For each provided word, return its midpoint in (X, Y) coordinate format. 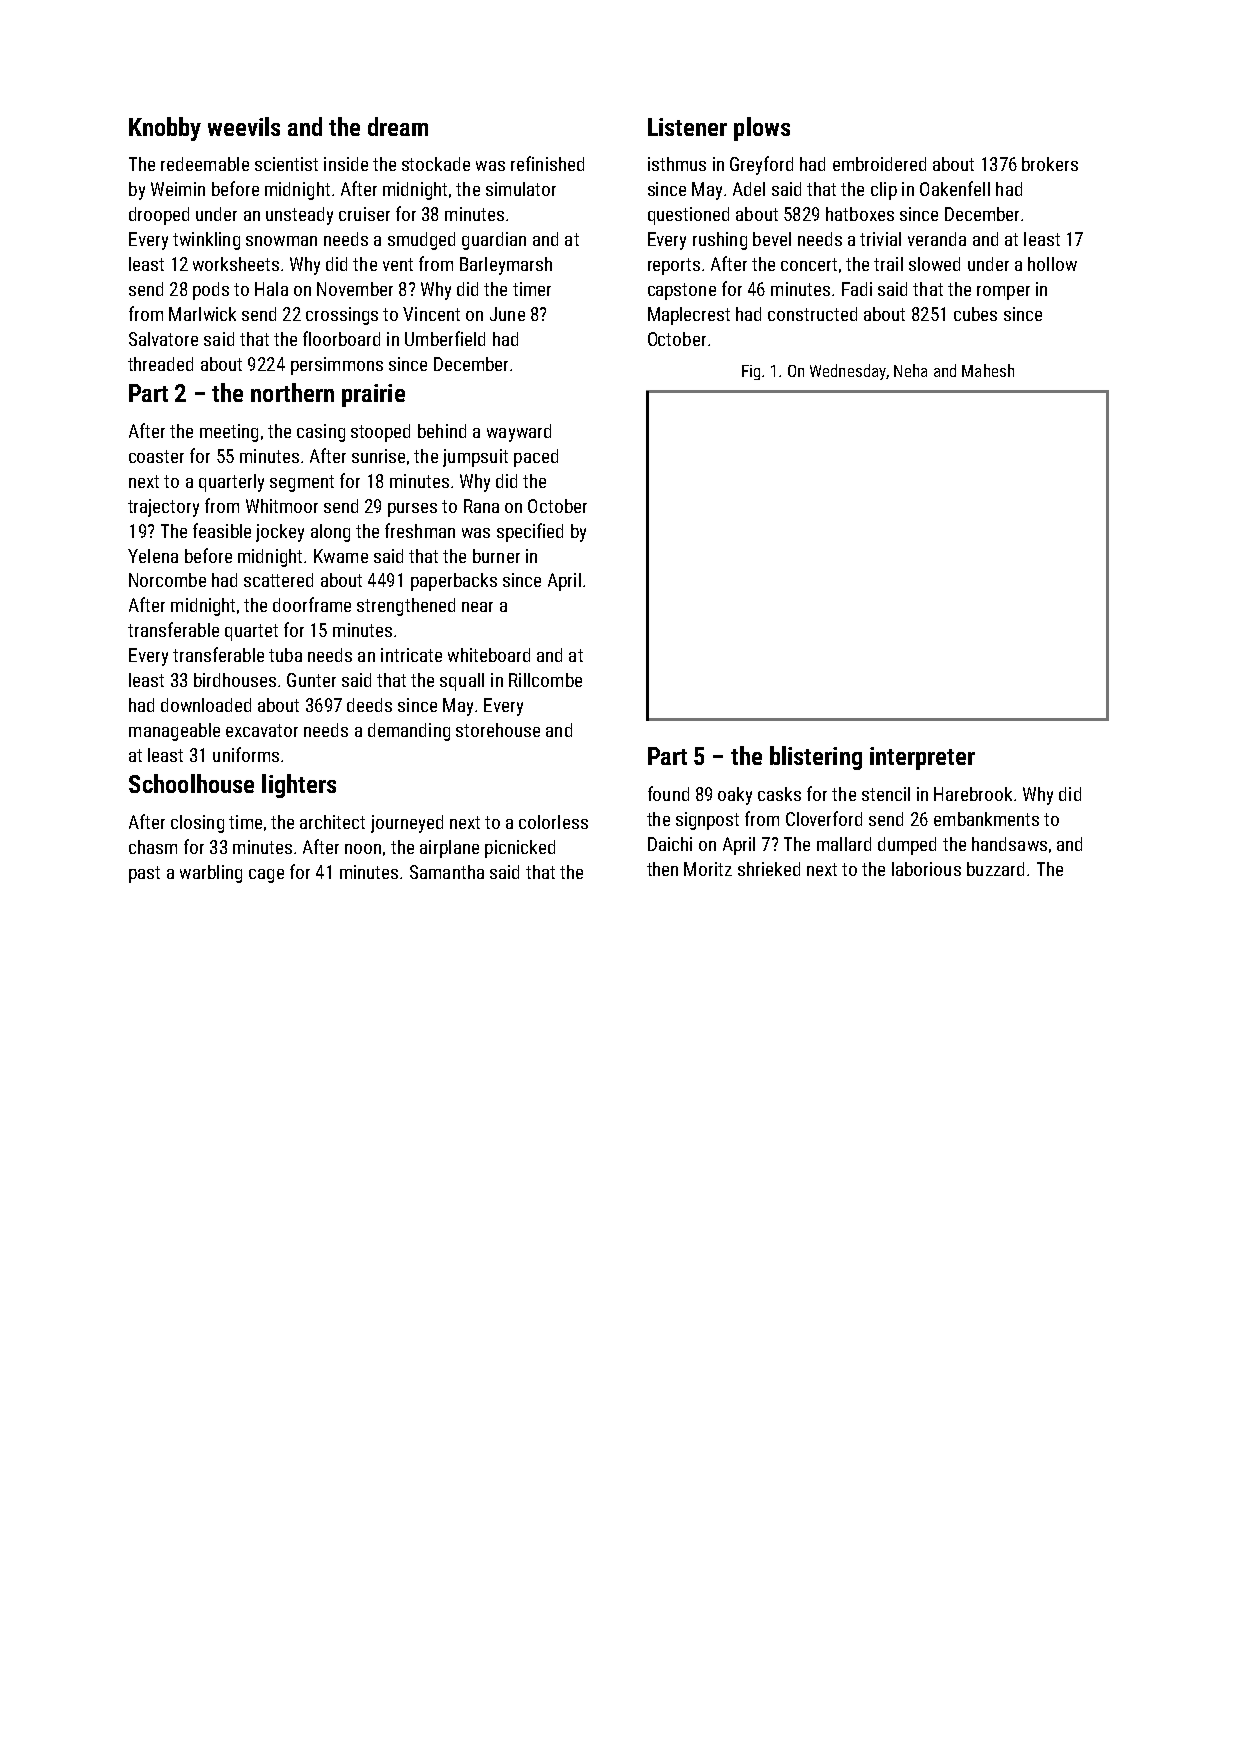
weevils (244, 126)
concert (809, 264)
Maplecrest (689, 316)
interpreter (922, 758)
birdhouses (235, 680)
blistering (816, 758)
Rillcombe (545, 680)
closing (197, 824)
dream (398, 126)
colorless (553, 822)
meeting (229, 433)
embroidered (879, 164)
